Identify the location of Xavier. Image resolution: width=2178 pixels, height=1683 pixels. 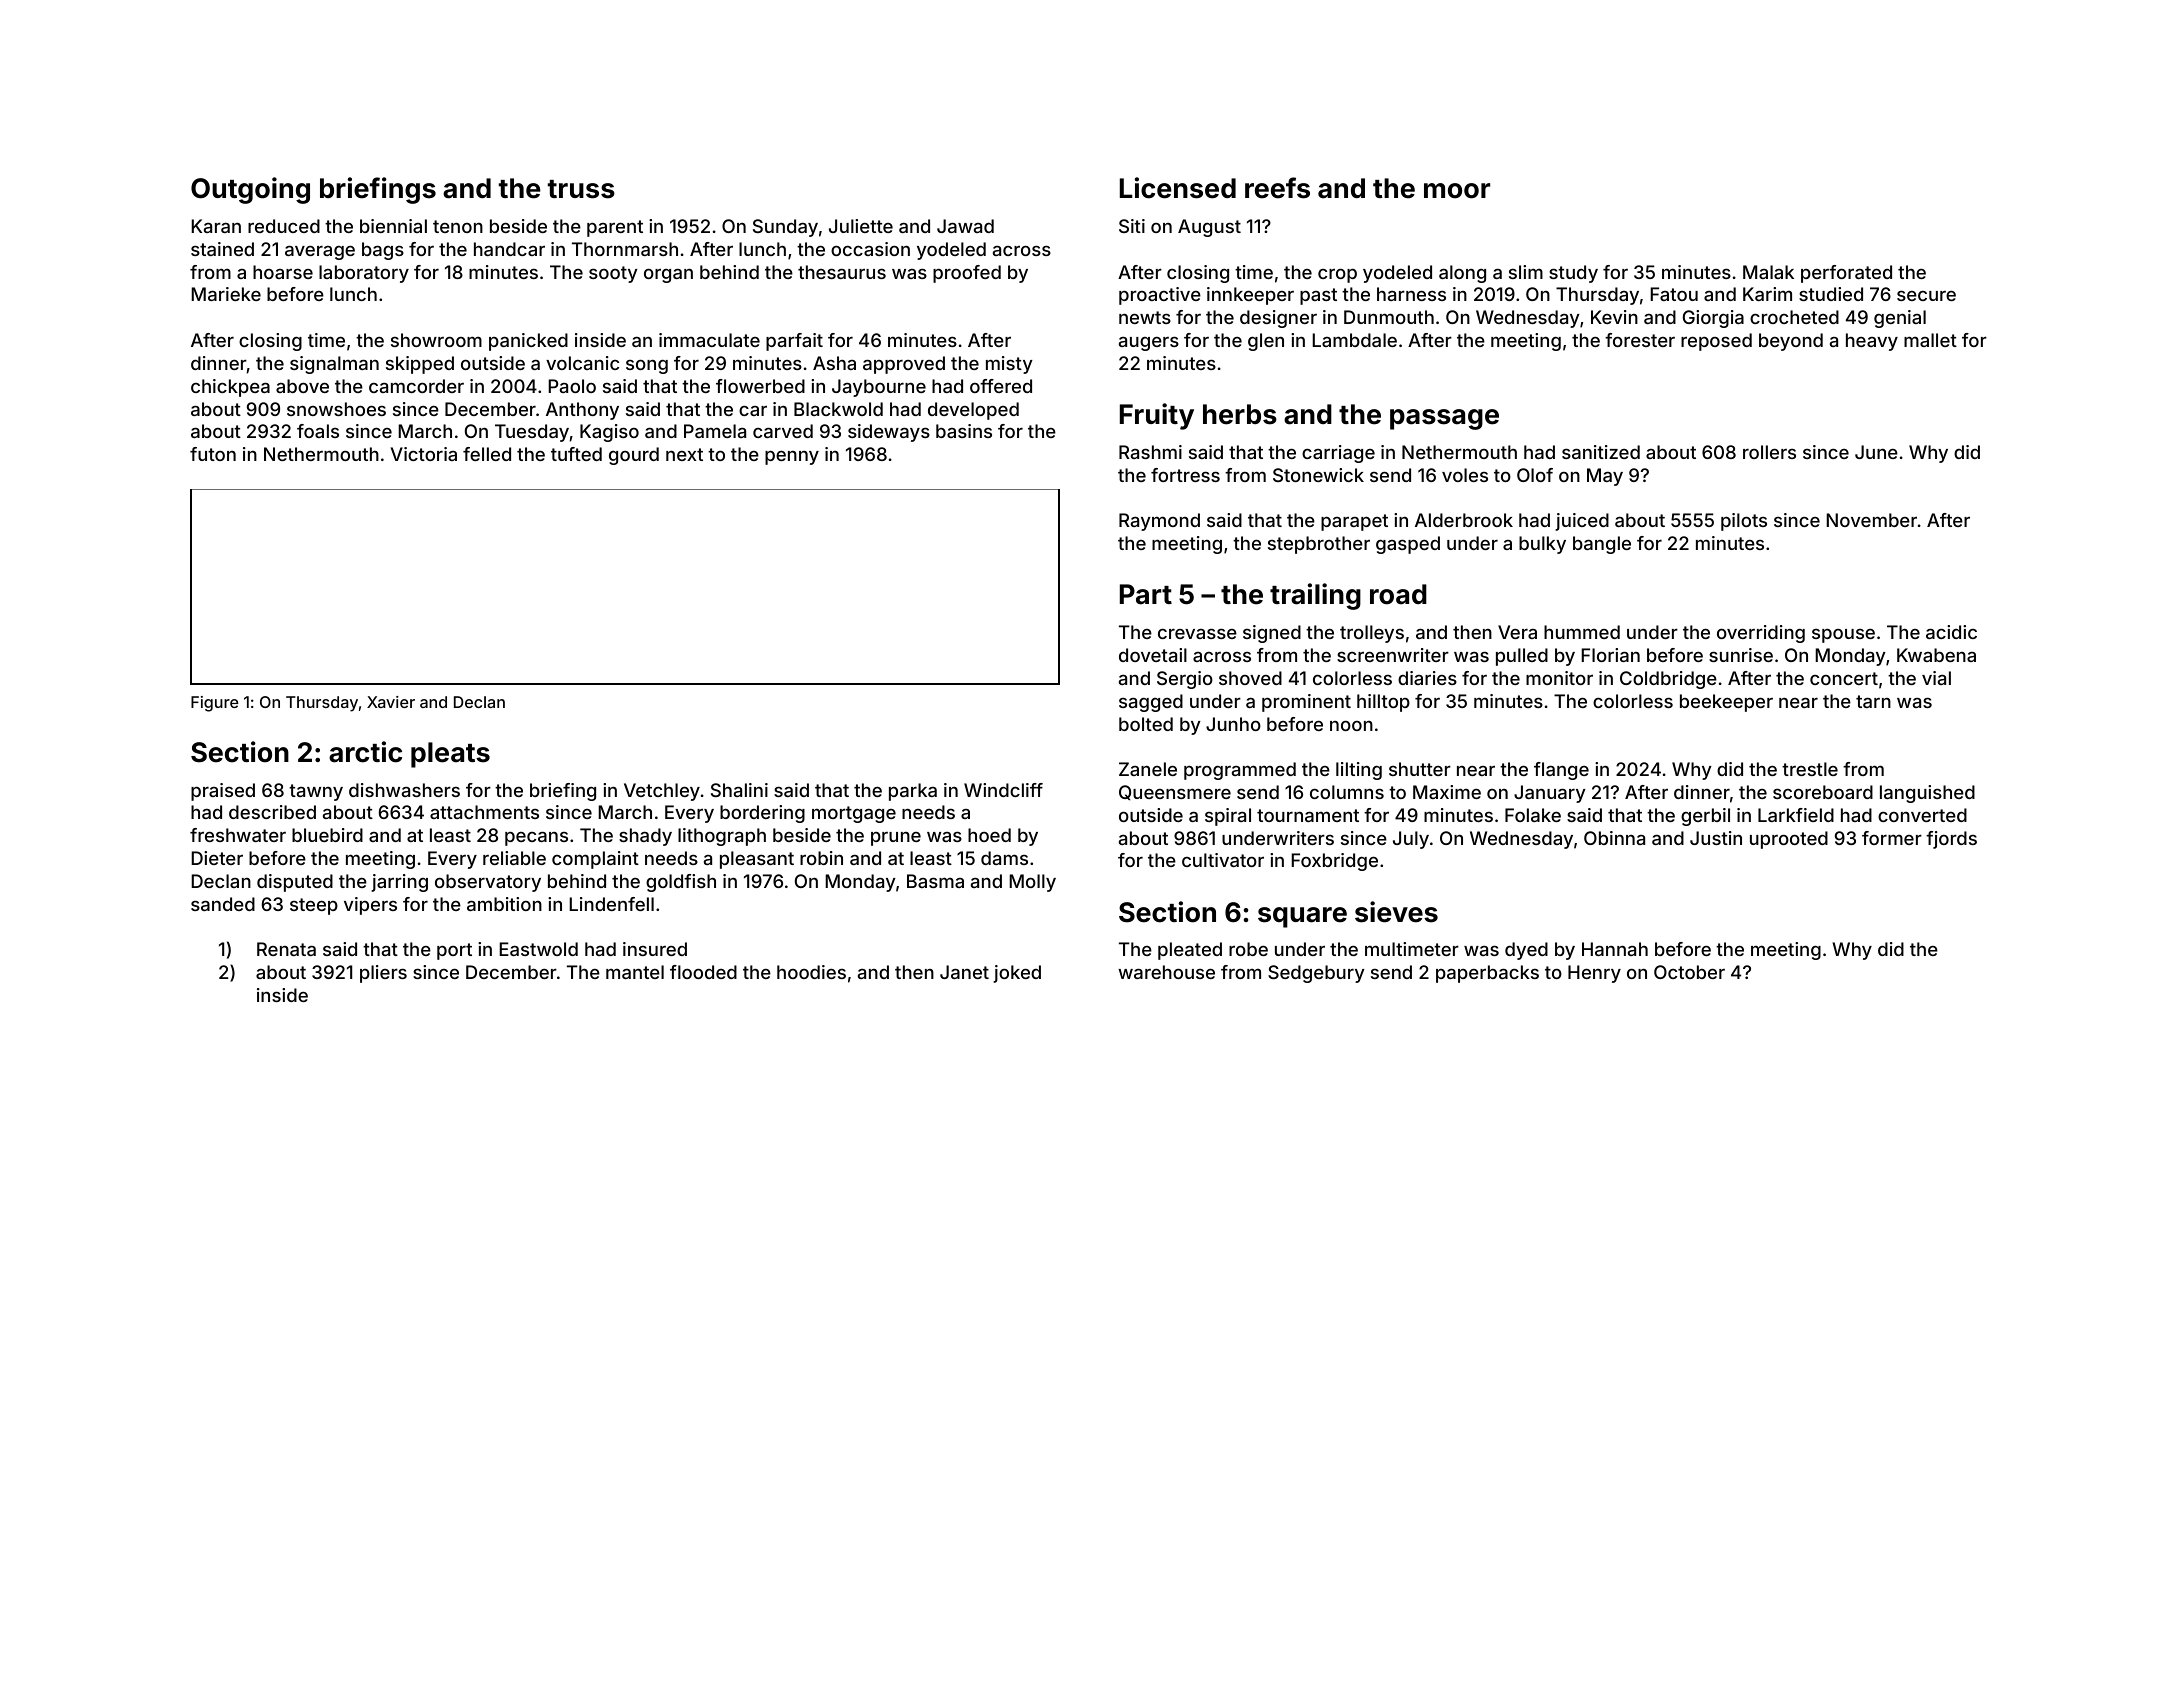
(391, 702).
